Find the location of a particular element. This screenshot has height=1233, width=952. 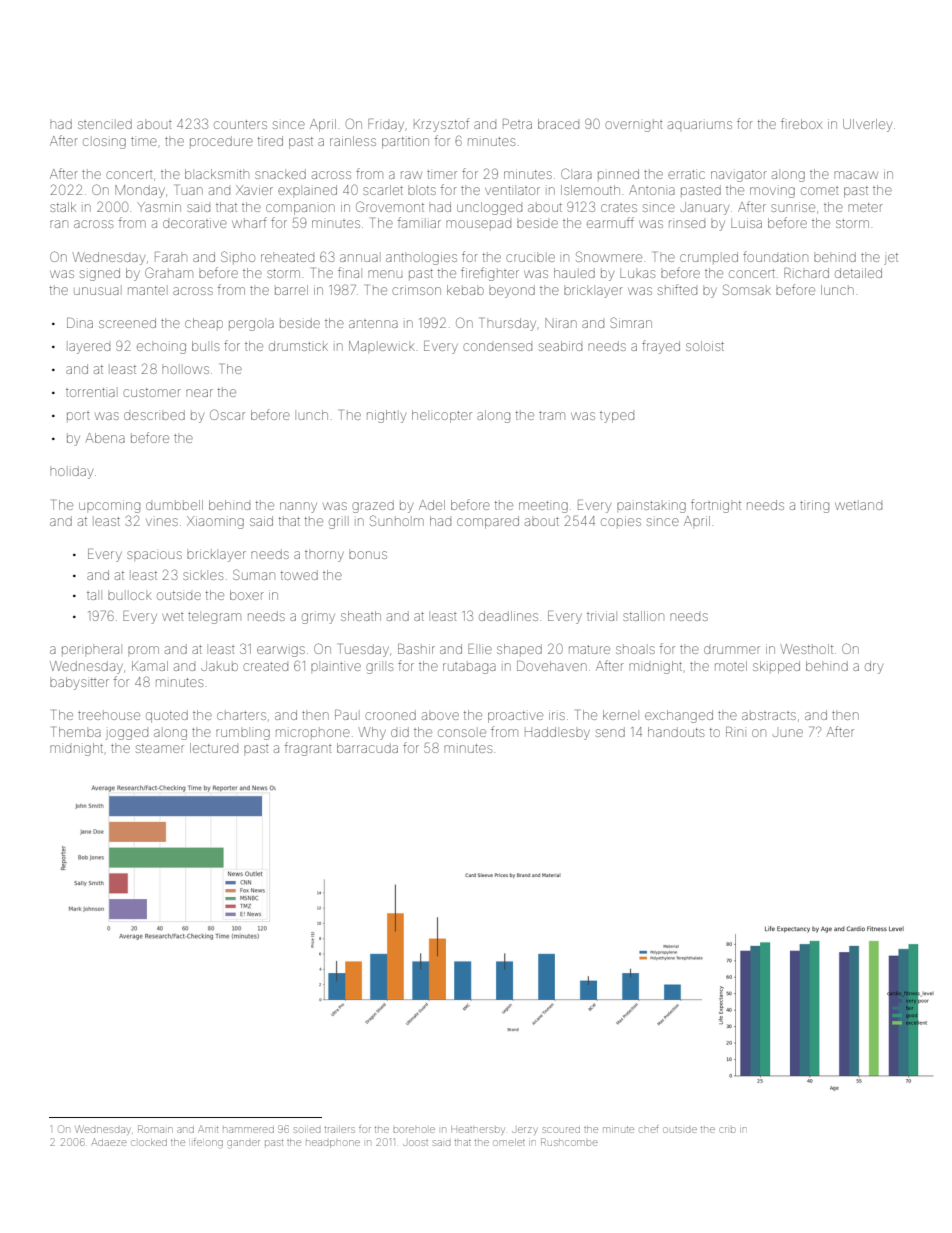

Amit is located at coordinates (208, 1129).
